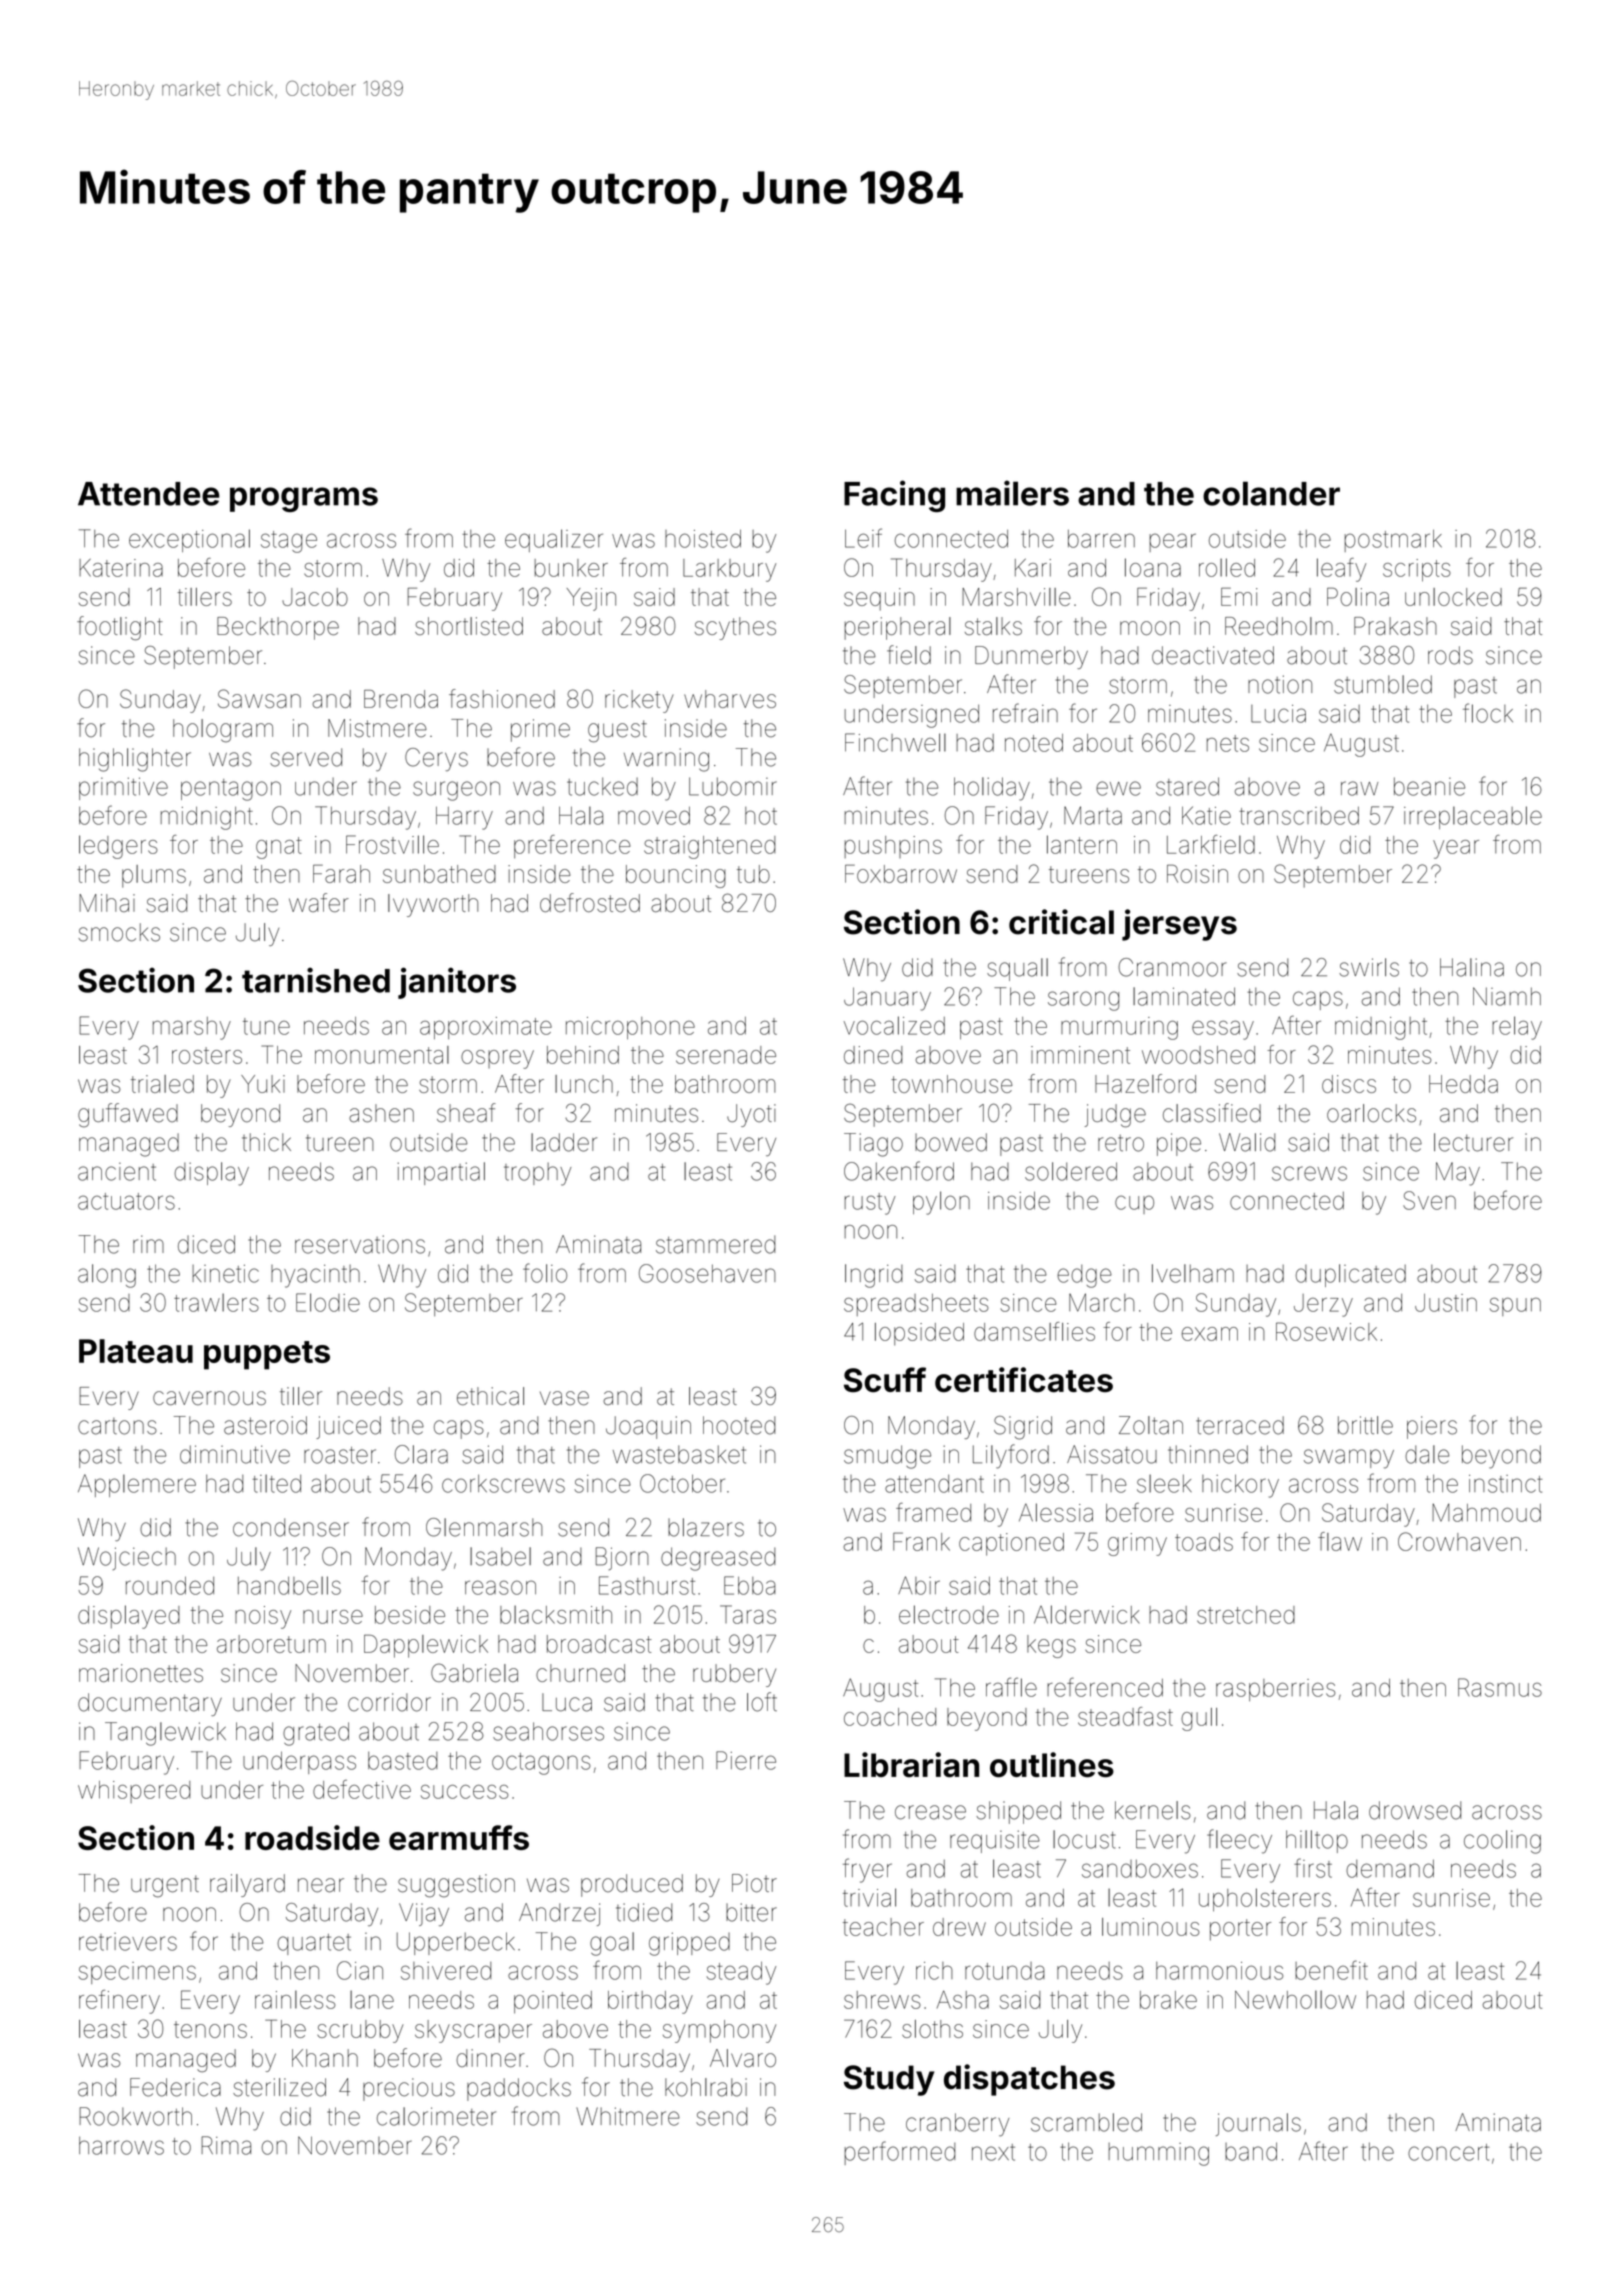 This screenshot has height=2292, width=1620. What do you see at coordinates (162, 1084) in the screenshot?
I see `trialed` at bounding box center [162, 1084].
